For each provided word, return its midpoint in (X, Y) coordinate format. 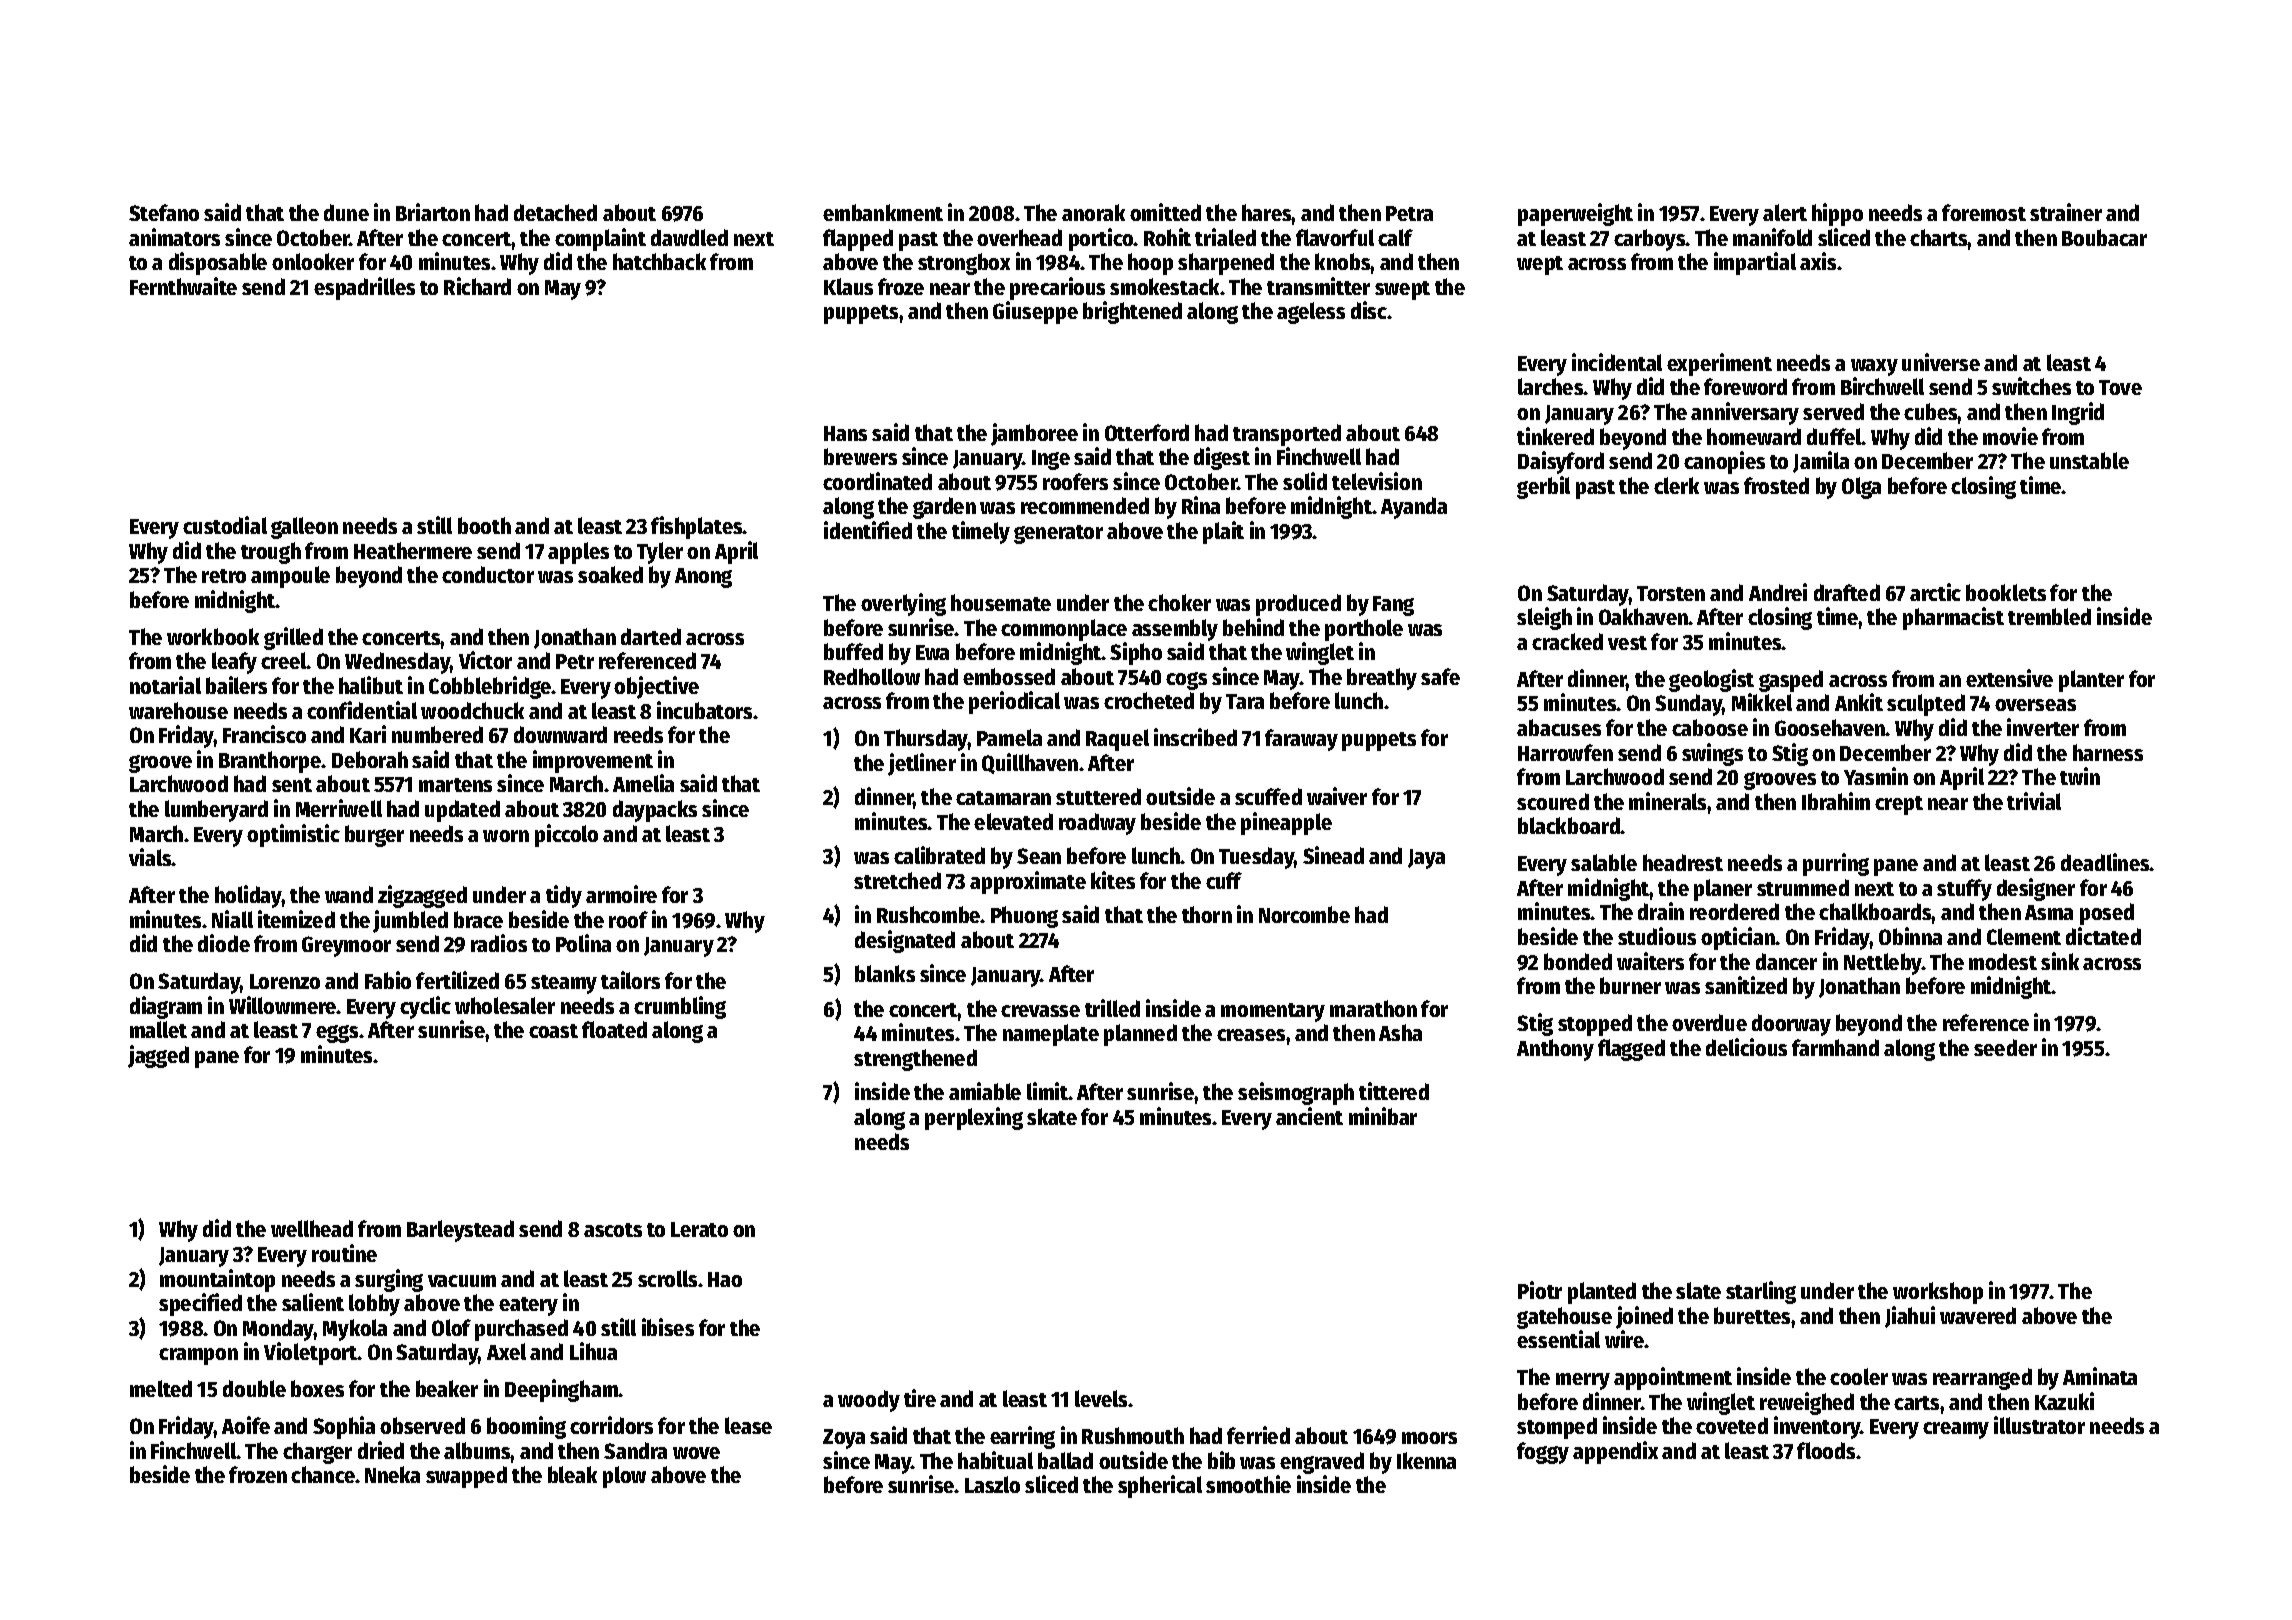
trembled (2049, 616)
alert (1785, 212)
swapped (466, 1477)
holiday (248, 896)
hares (1267, 212)
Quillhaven (1030, 763)
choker (1179, 602)
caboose (1710, 727)
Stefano (164, 212)
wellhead (312, 1228)
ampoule (290, 577)
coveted (1732, 1425)
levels (1101, 1398)
